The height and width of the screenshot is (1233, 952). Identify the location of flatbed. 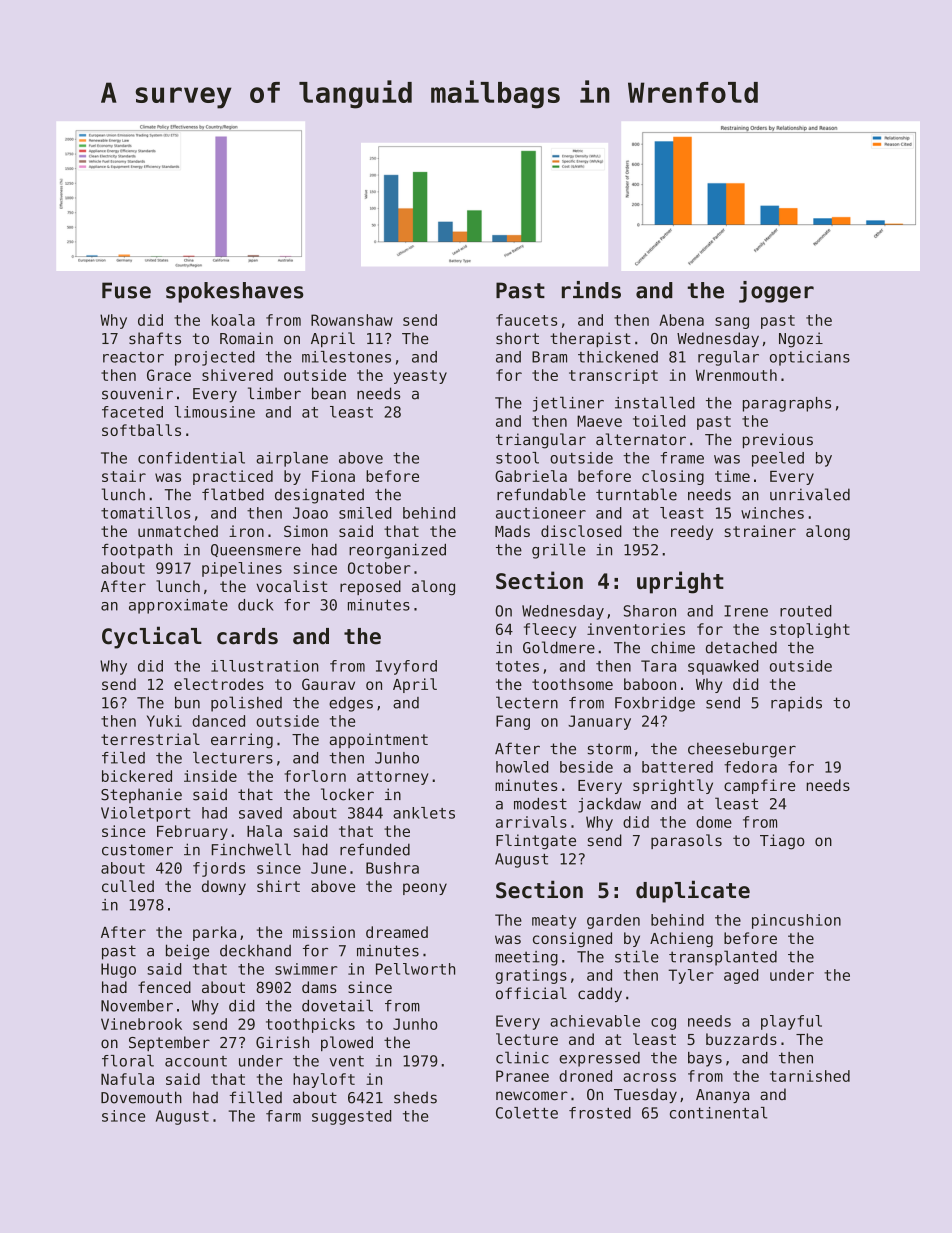
(233, 494).
